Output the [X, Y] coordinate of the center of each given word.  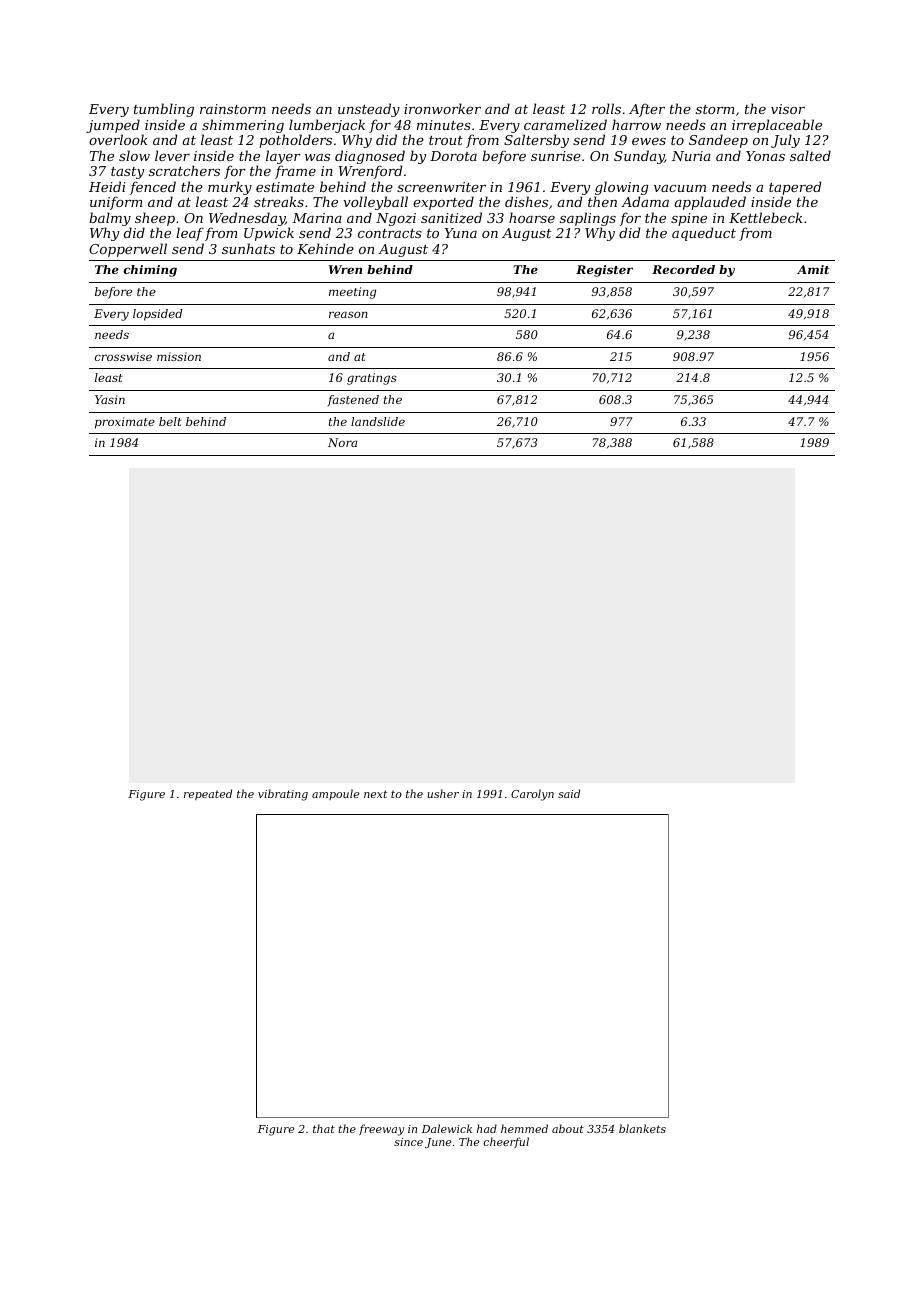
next [375, 794]
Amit [813, 269]
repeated [208, 794]
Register [604, 271]
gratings [372, 379]
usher [443, 793]
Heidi [107, 186]
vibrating [283, 795]
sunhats [248, 248]
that [324, 1128]
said [569, 793]
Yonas [765, 156]
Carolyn [532, 795]
